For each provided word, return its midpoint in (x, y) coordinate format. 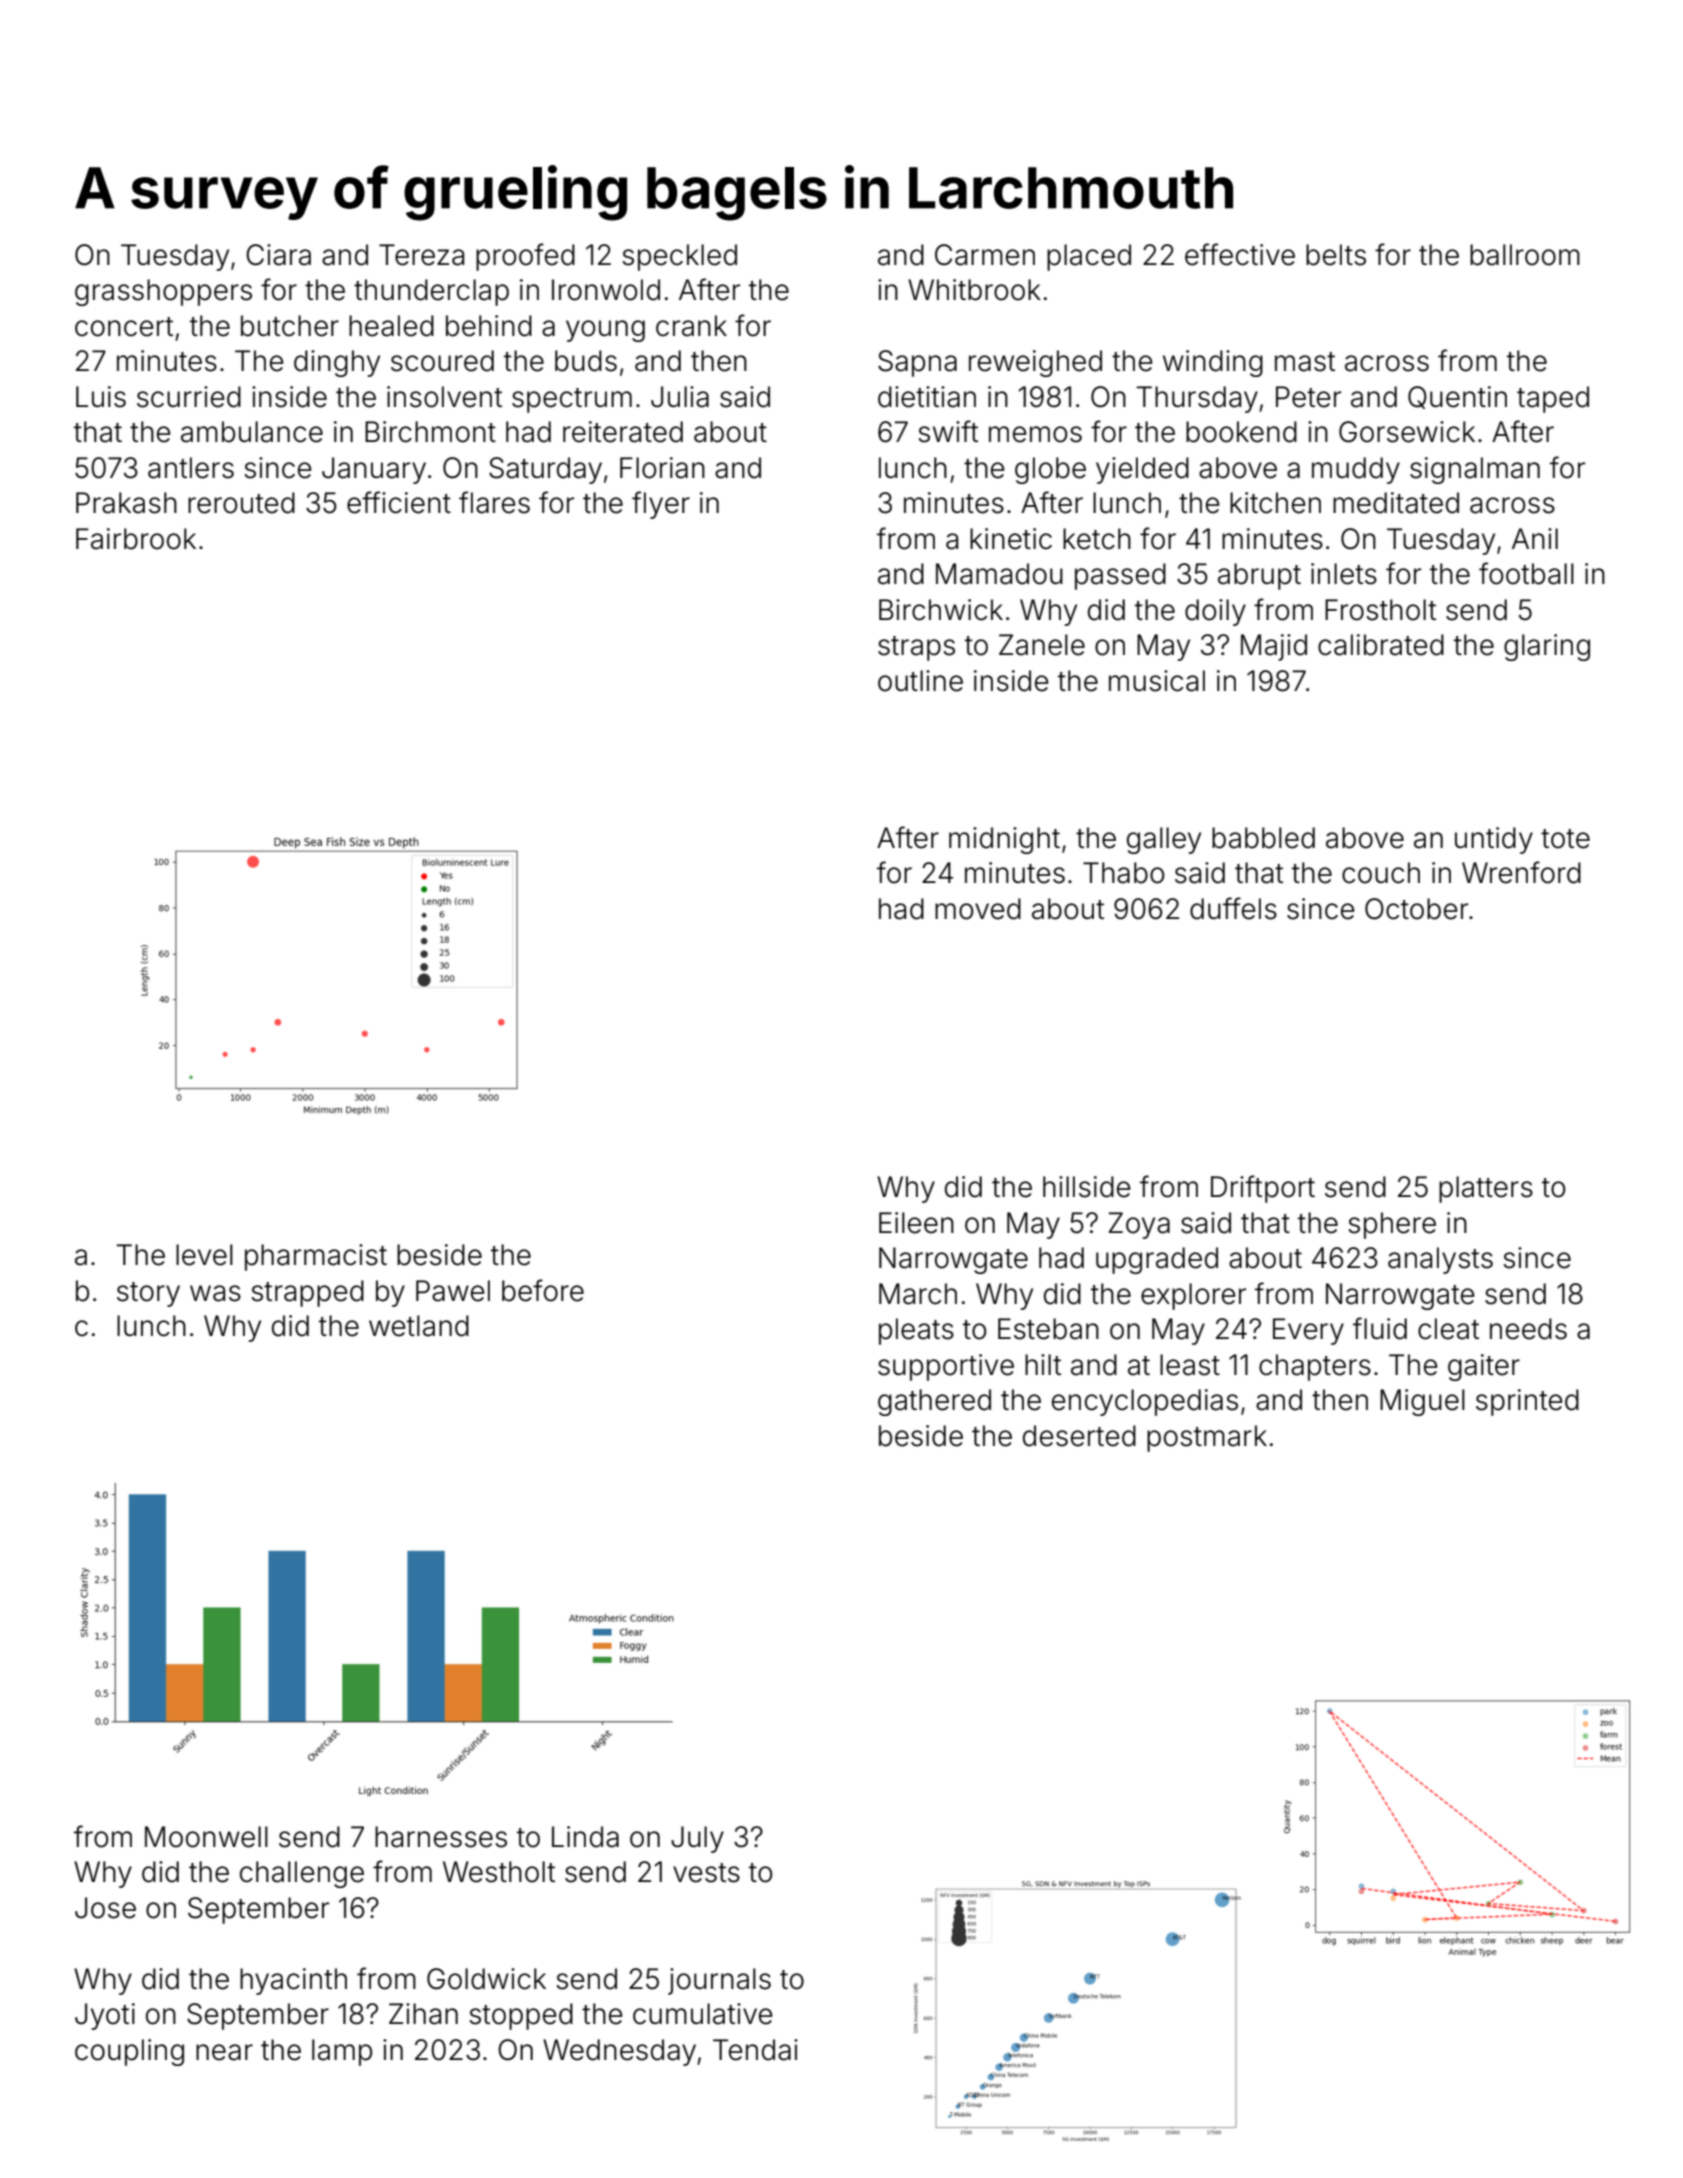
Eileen (916, 1223)
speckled (679, 257)
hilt (1043, 1364)
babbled (1263, 838)
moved (978, 909)
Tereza (421, 255)
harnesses (441, 1837)
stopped (521, 2016)
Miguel (1422, 1402)
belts (1336, 255)
